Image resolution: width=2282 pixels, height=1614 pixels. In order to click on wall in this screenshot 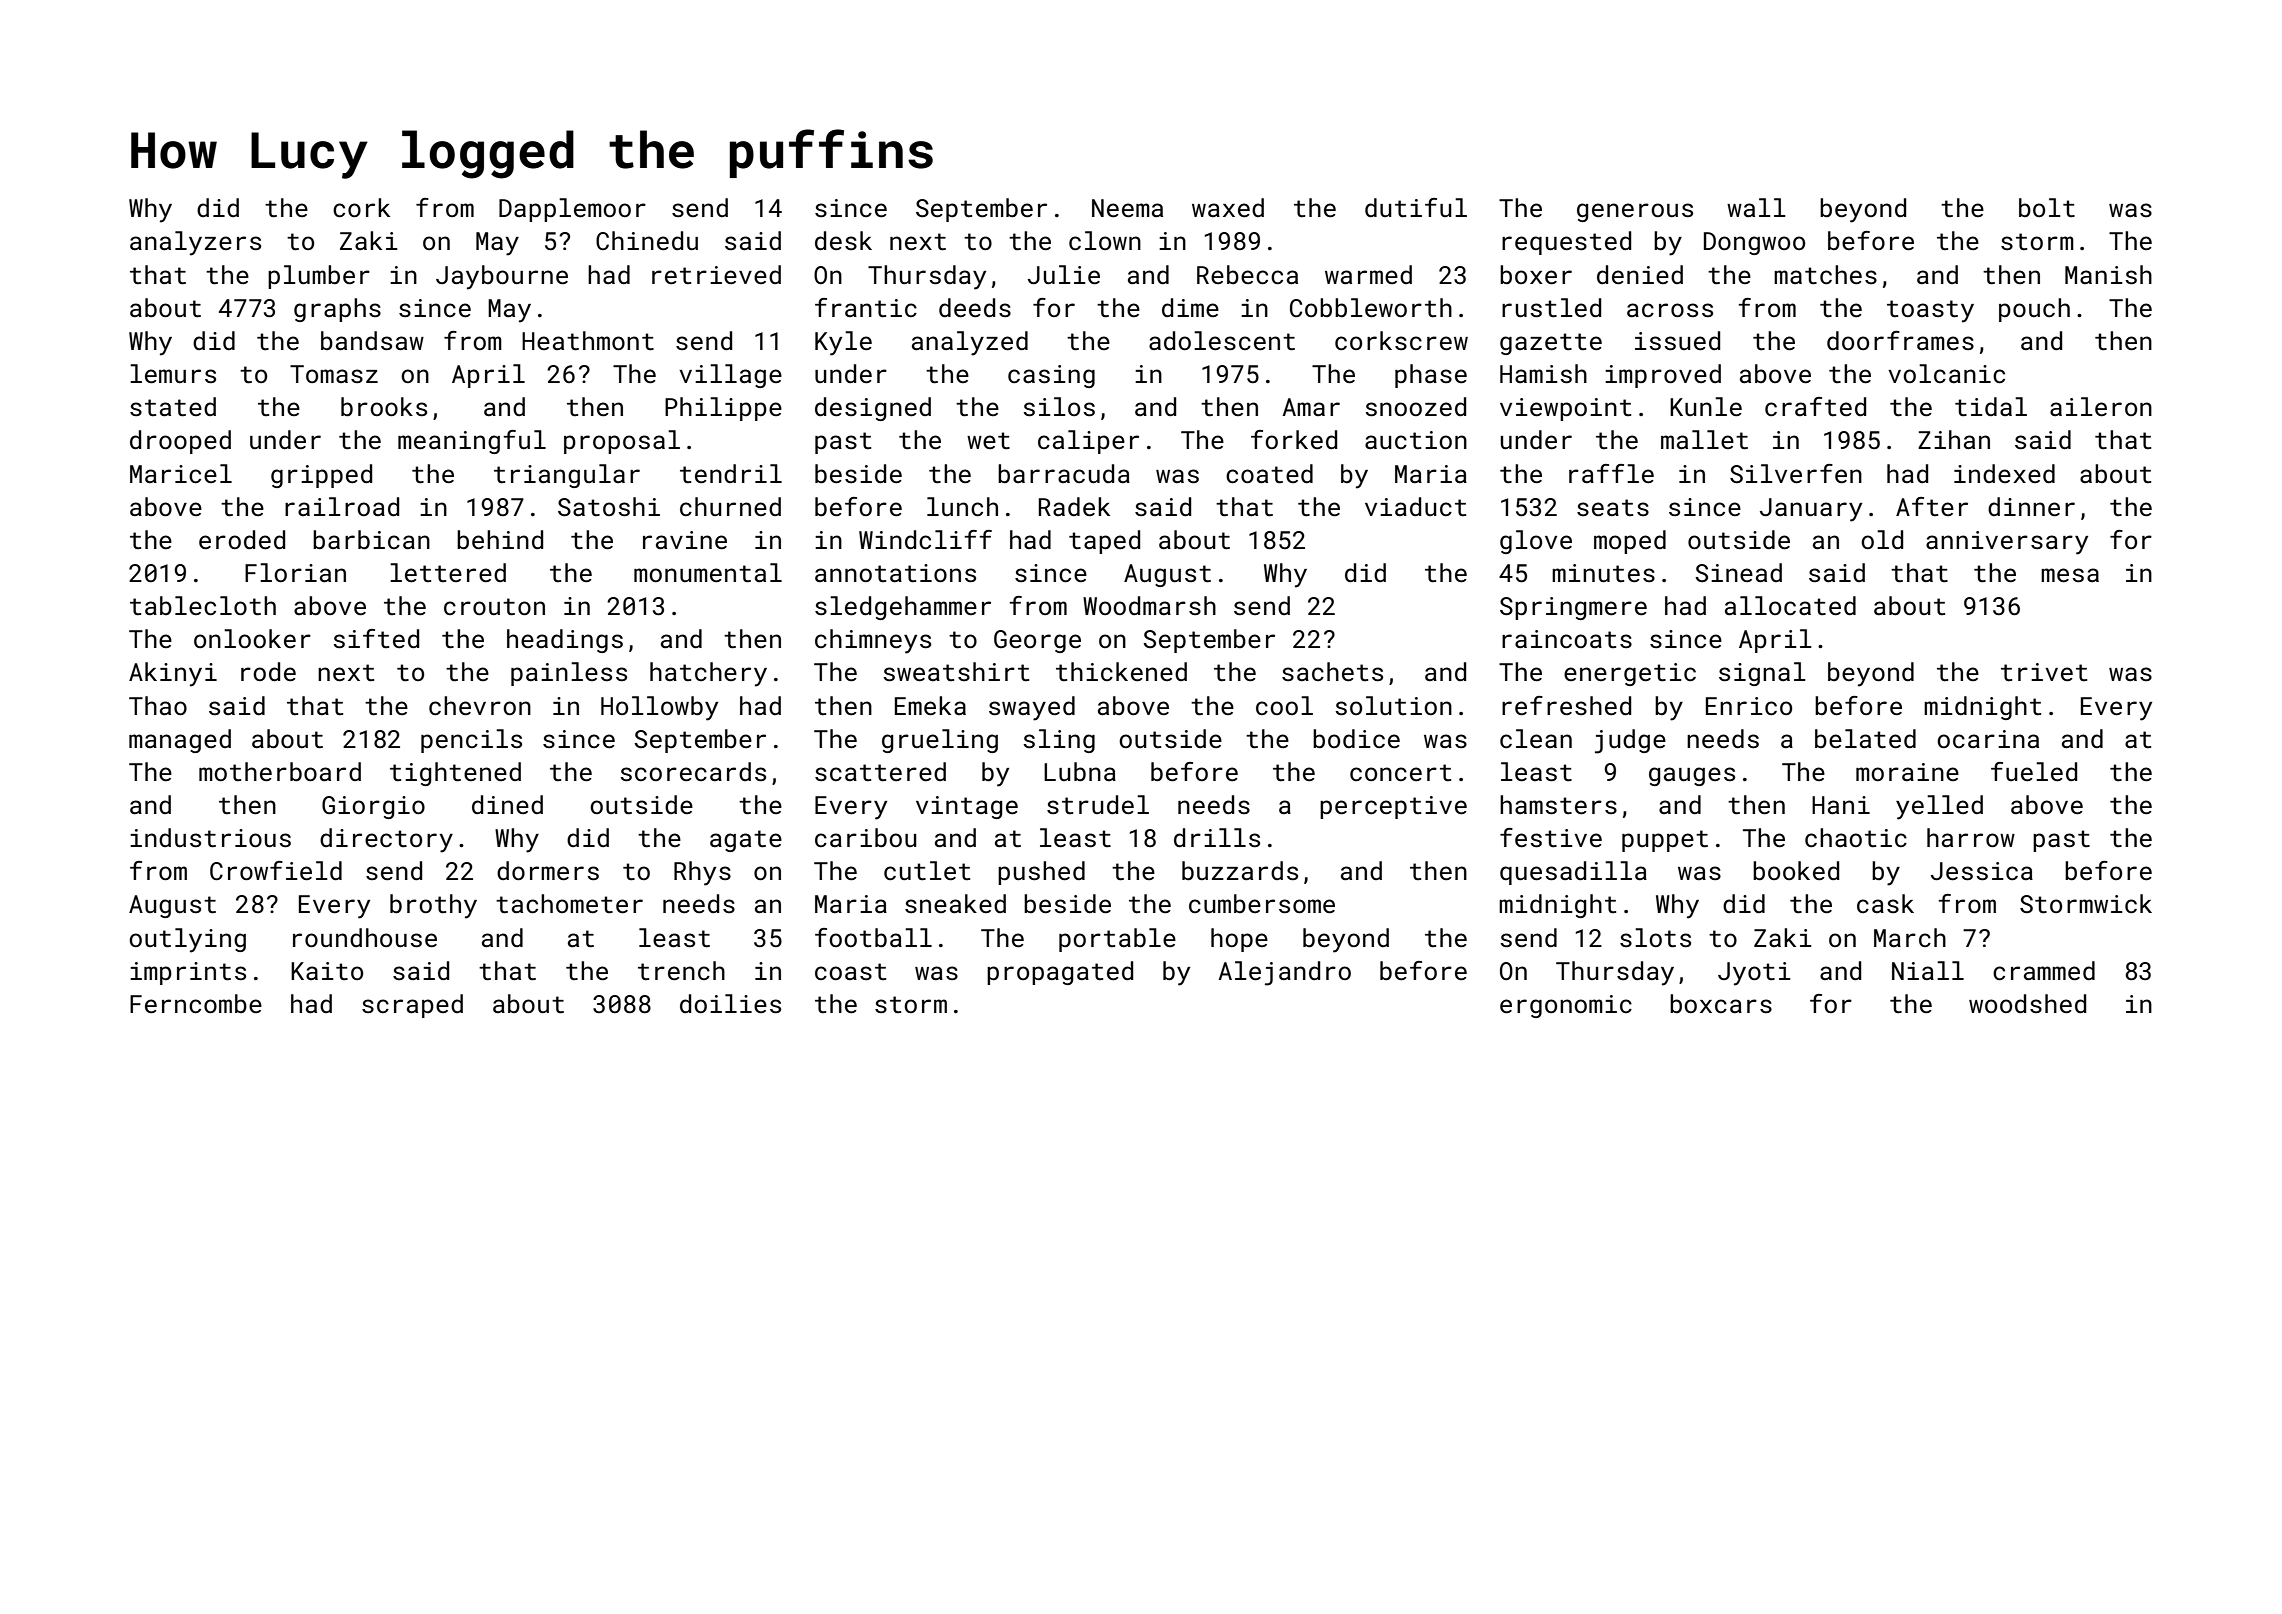, I will do `click(1756, 208)`.
